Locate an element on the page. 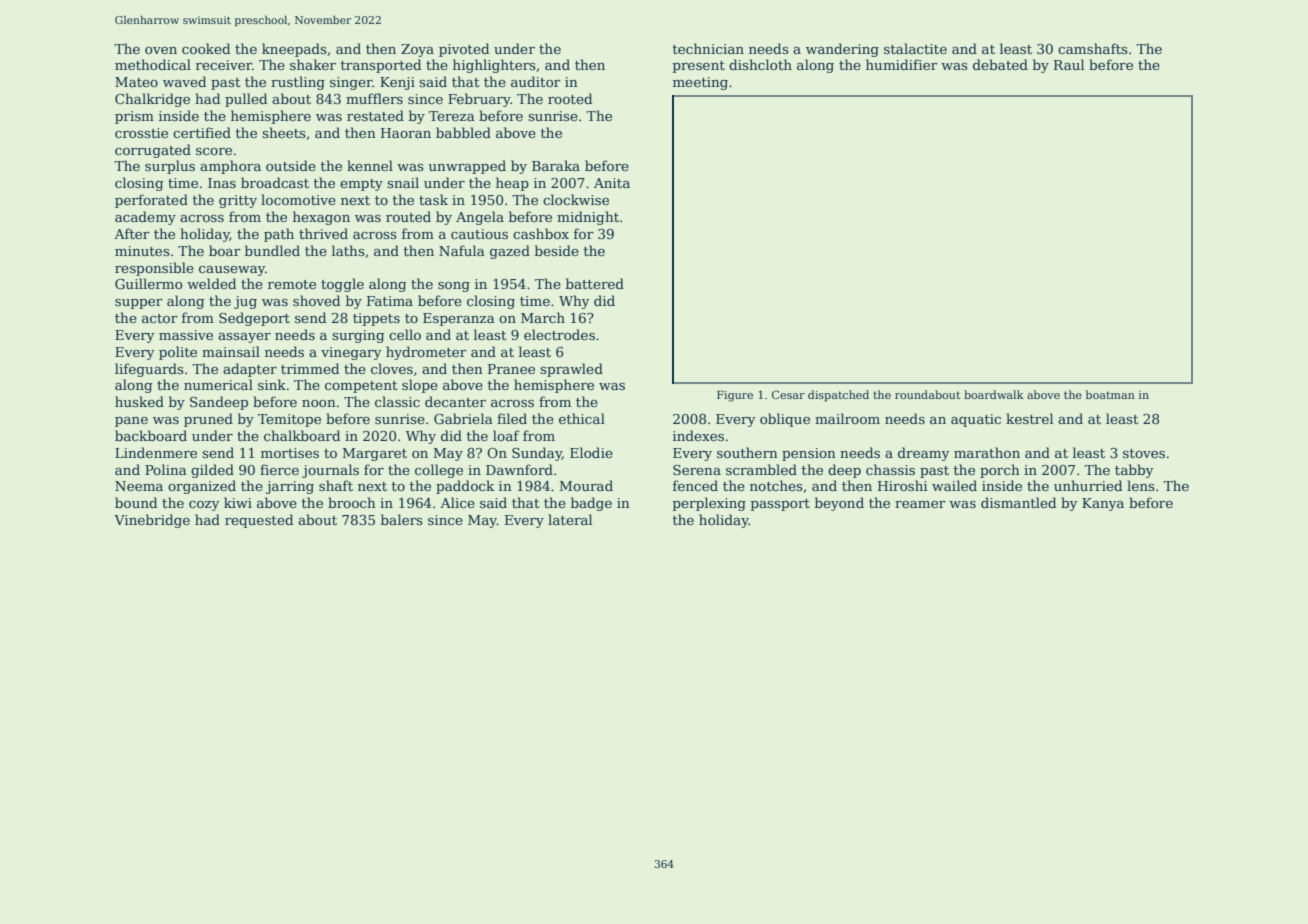  technician is located at coordinates (708, 48).
